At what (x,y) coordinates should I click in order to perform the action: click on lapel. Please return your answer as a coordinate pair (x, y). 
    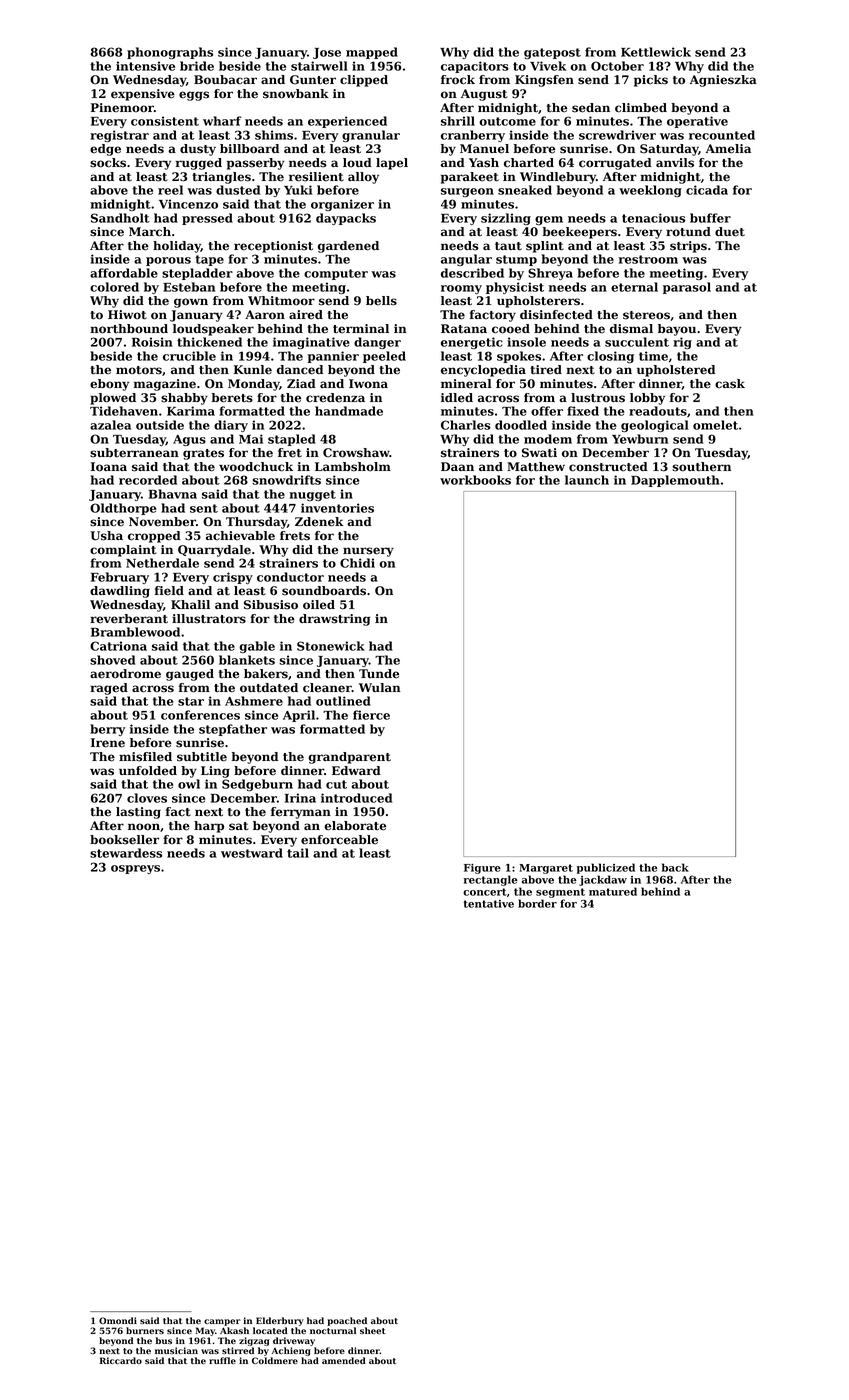
    Looking at the image, I should click on (392, 164).
